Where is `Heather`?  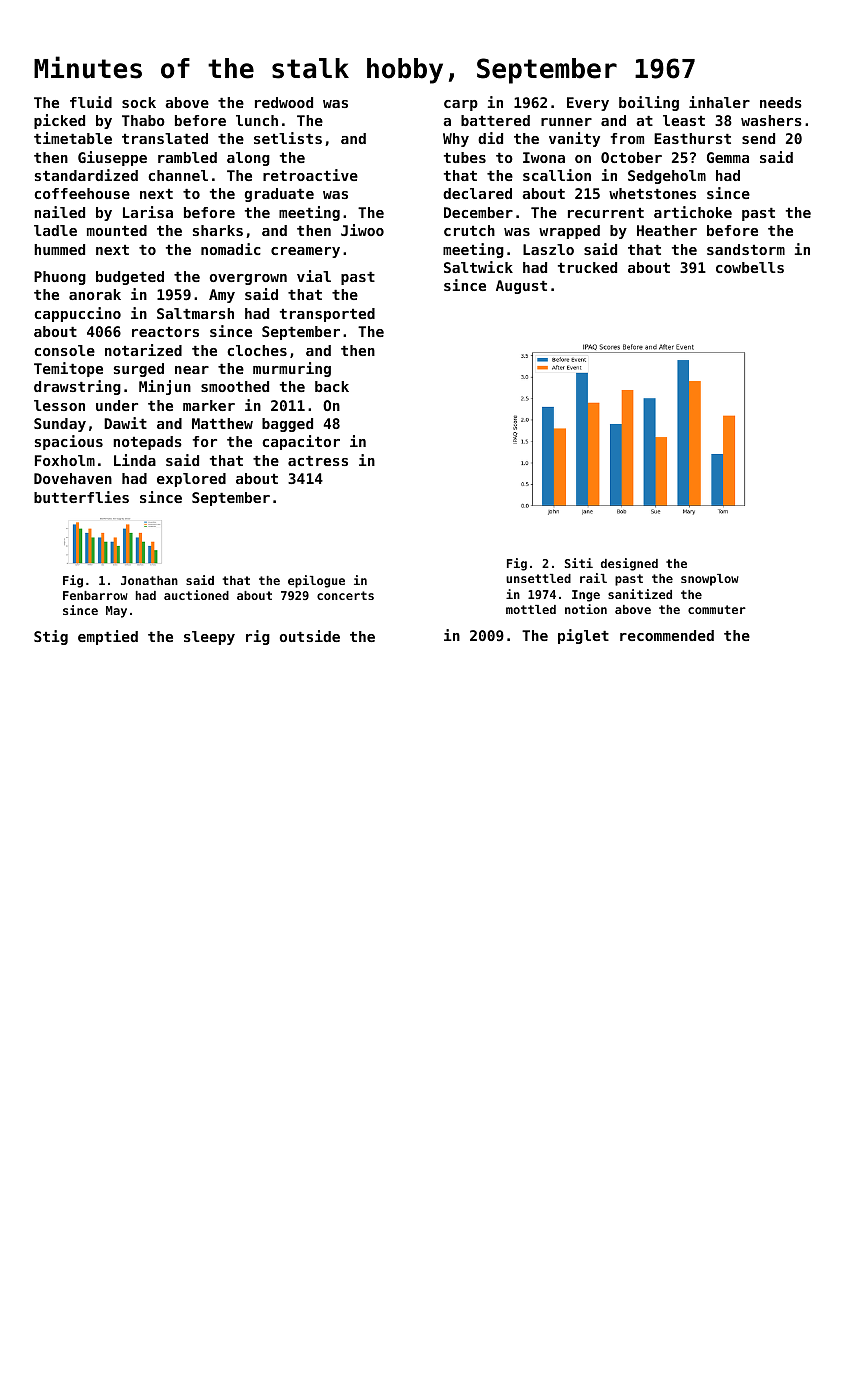
Heather is located at coordinates (667, 230).
